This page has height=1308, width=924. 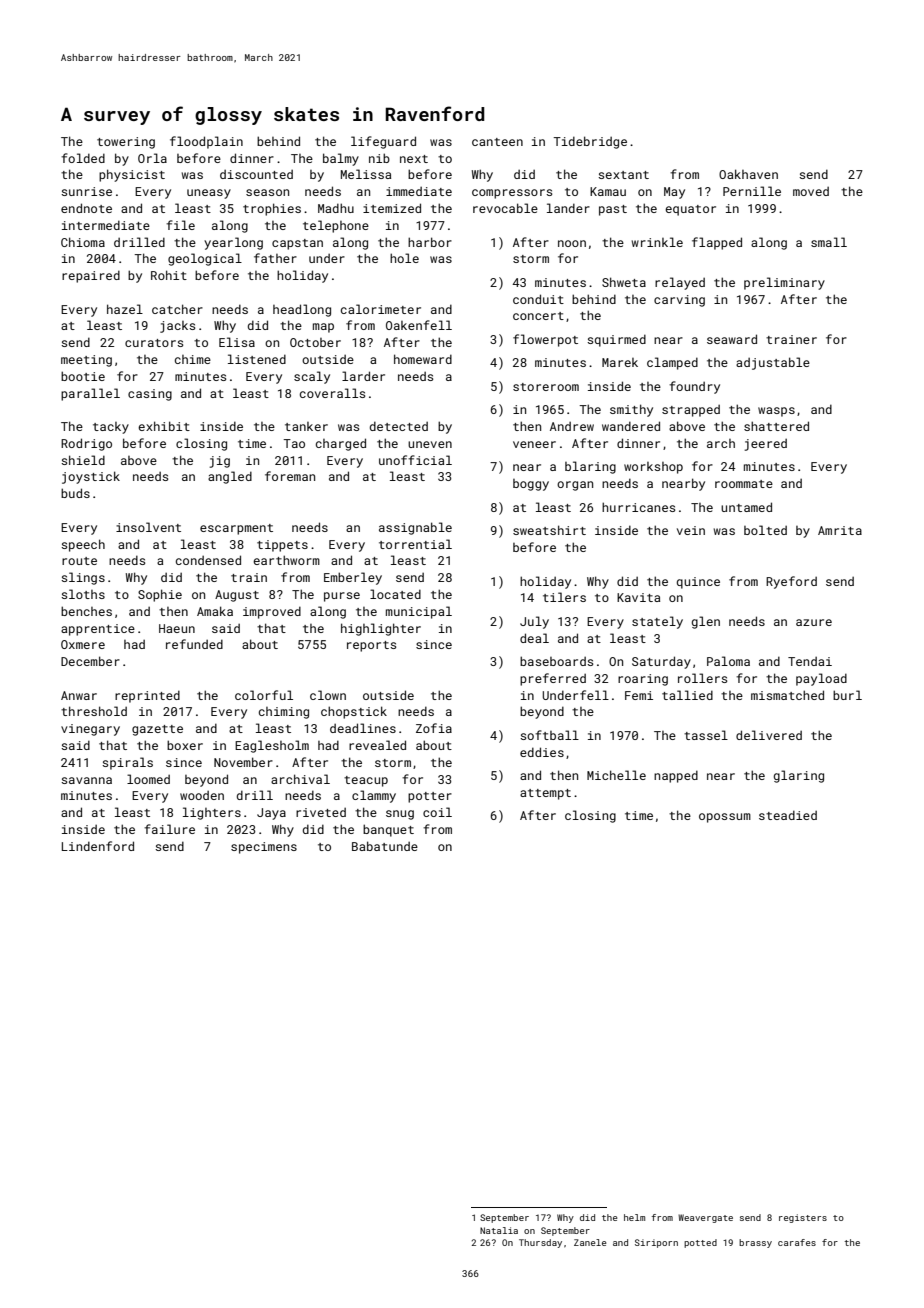 What do you see at coordinates (499, 1230) in the page?
I see `Natalia` at bounding box center [499, 1230].
